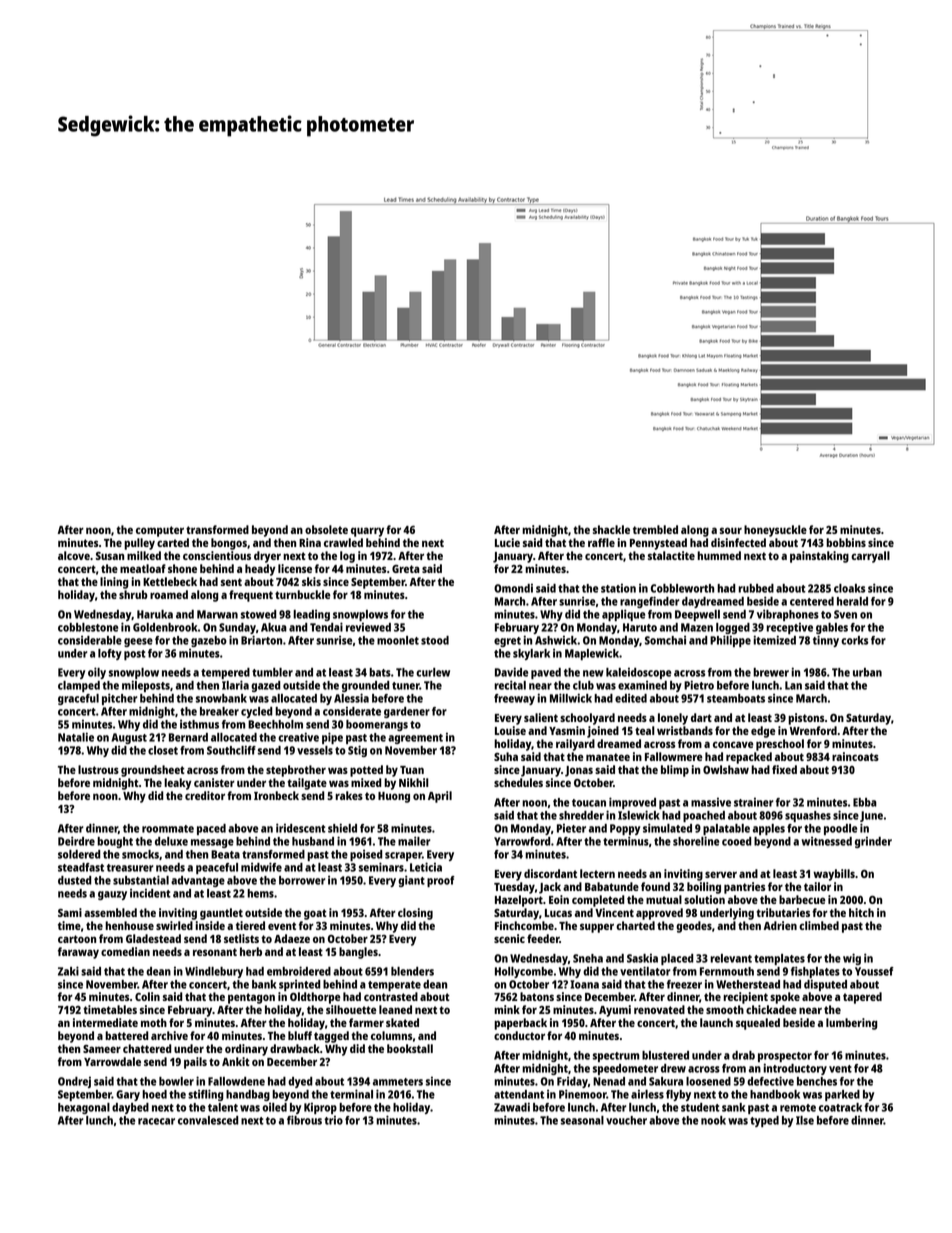 The width and height of the image is (952, 1233). I want to click on fibrous, so click(304, 1120).
